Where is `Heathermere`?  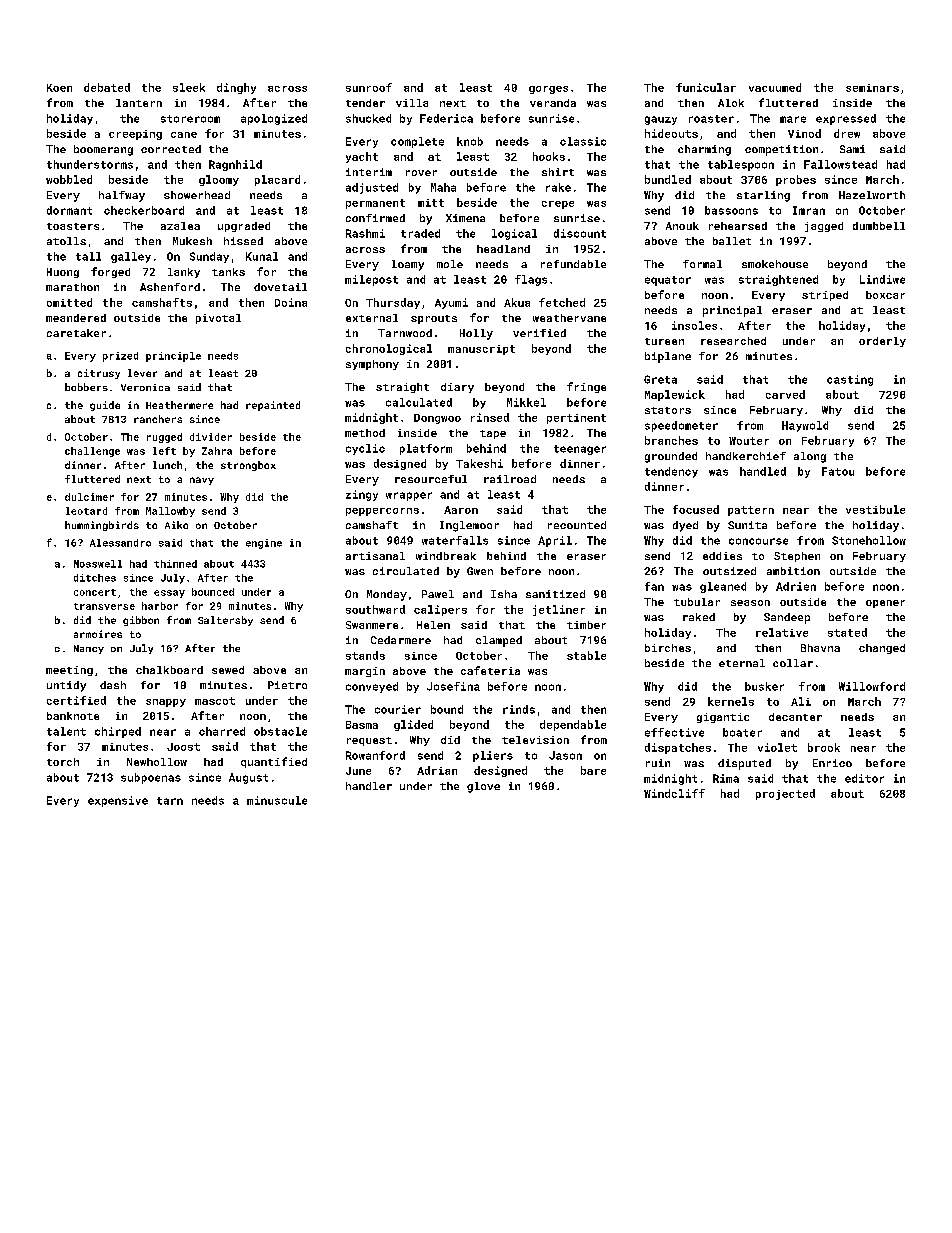
Heathermere is located at coordinates (179, 405).
